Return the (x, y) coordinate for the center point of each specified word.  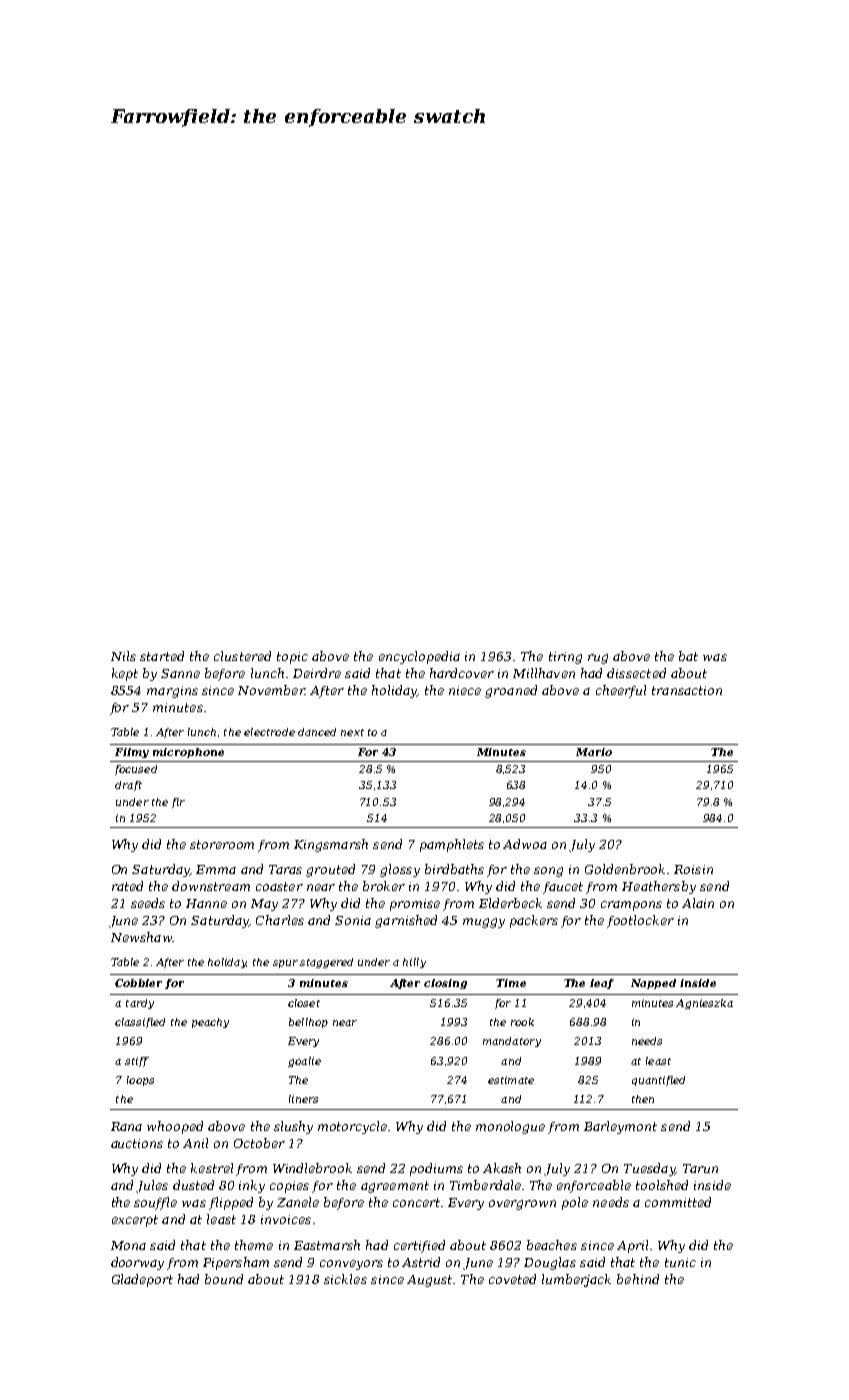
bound (224, 1279)
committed (678, 1202)
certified (419, 1246)
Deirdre (317, 673)
